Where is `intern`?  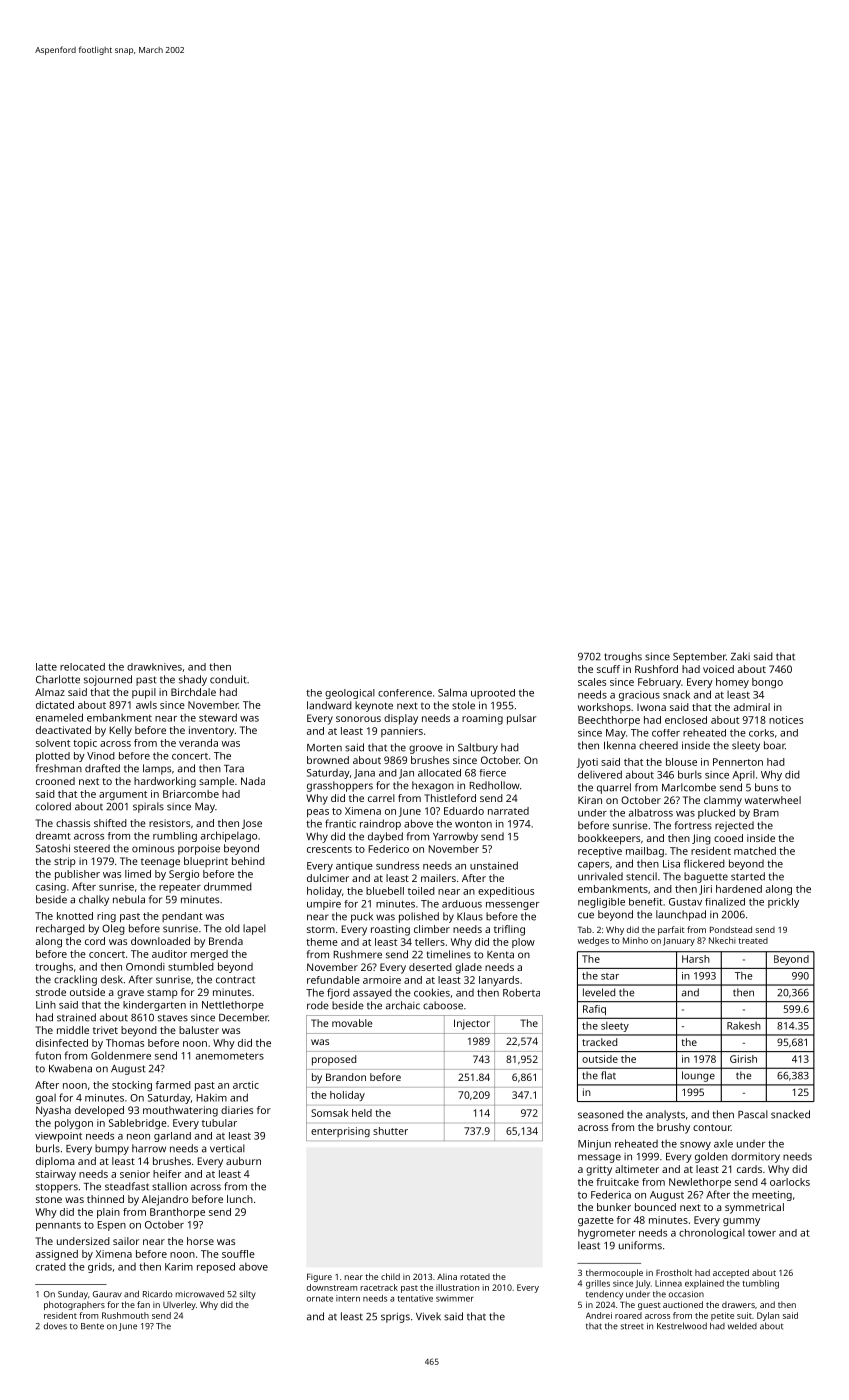
intern is located at coordinates (348, 1298).
